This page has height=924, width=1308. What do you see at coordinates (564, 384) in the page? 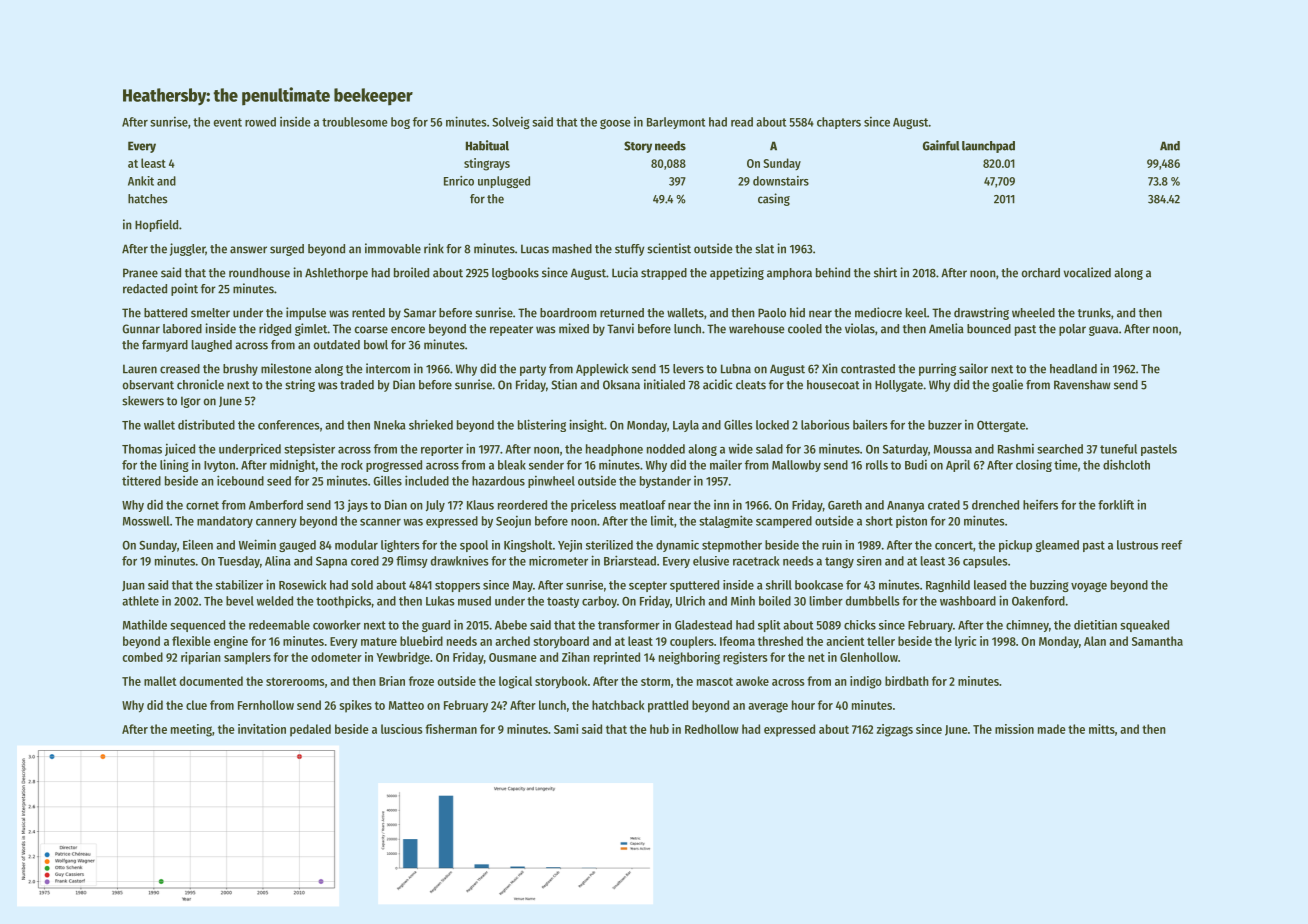
I see `Stian` at bounding box center [564, 384].
